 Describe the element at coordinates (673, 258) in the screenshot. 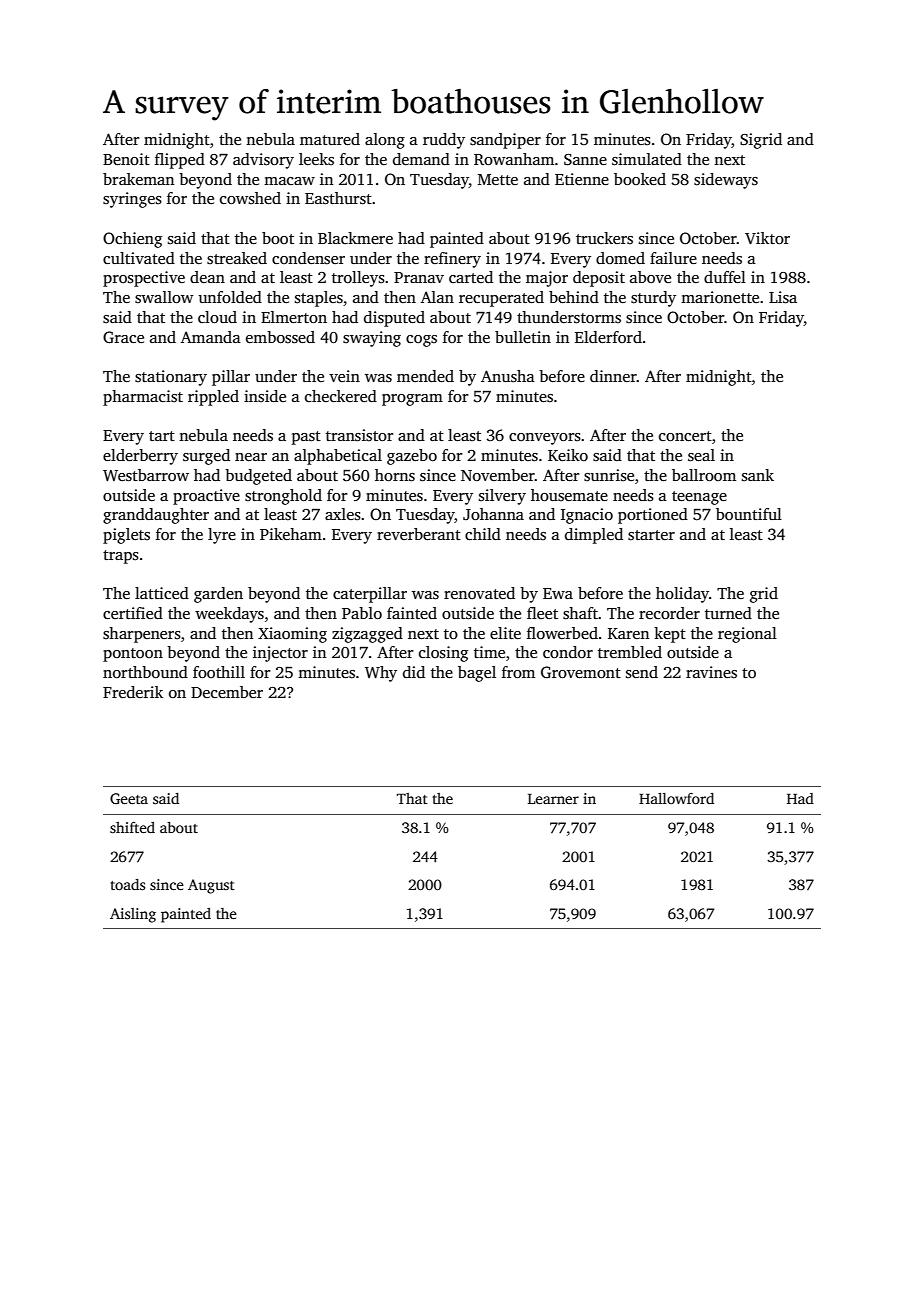

I see `failure` at that location.
